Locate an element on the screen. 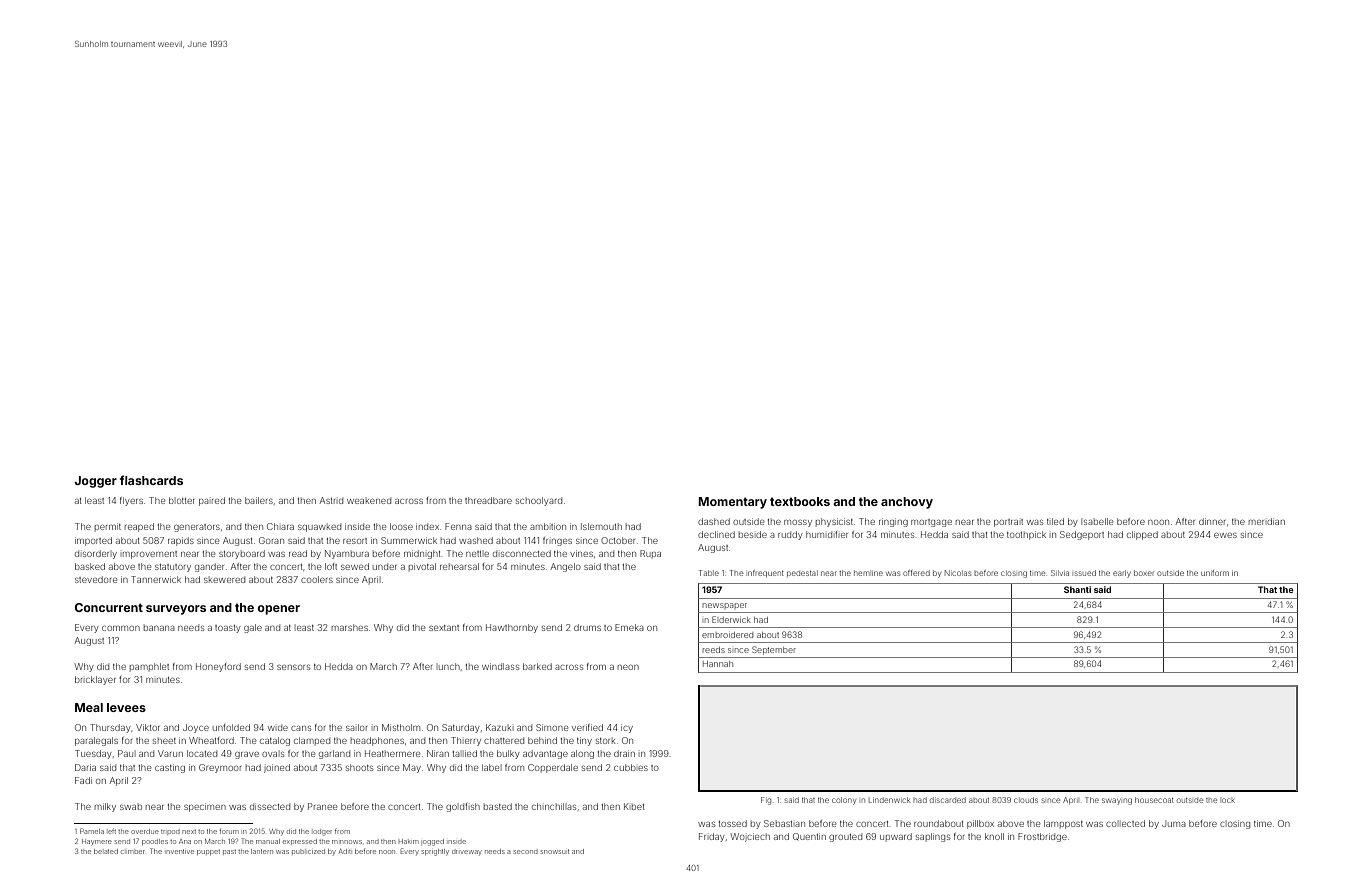 The image size is (1372, 887). grouted is located at coordinates (845, 837).
